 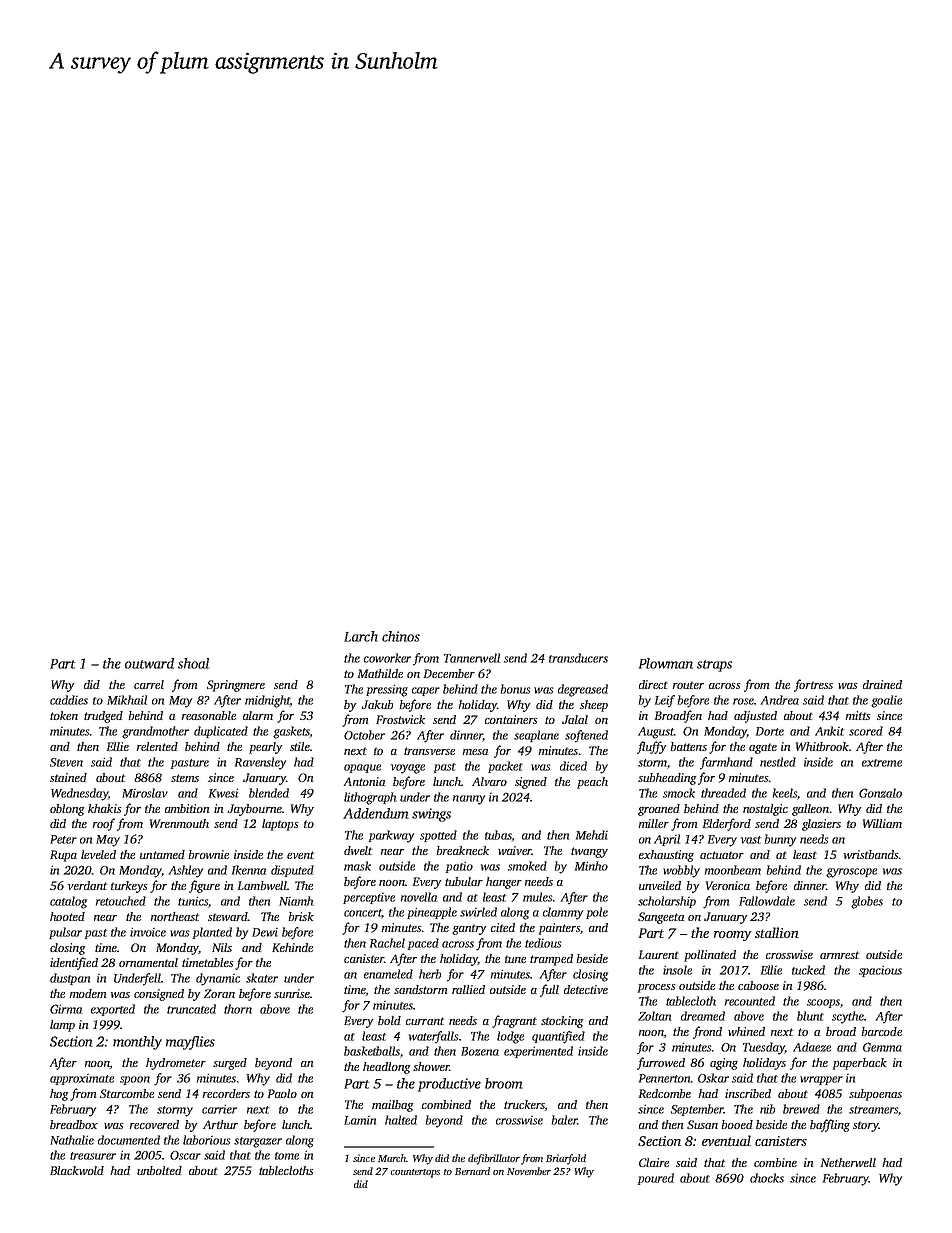 I want to click on bunny, so click(x=780, y=840).
